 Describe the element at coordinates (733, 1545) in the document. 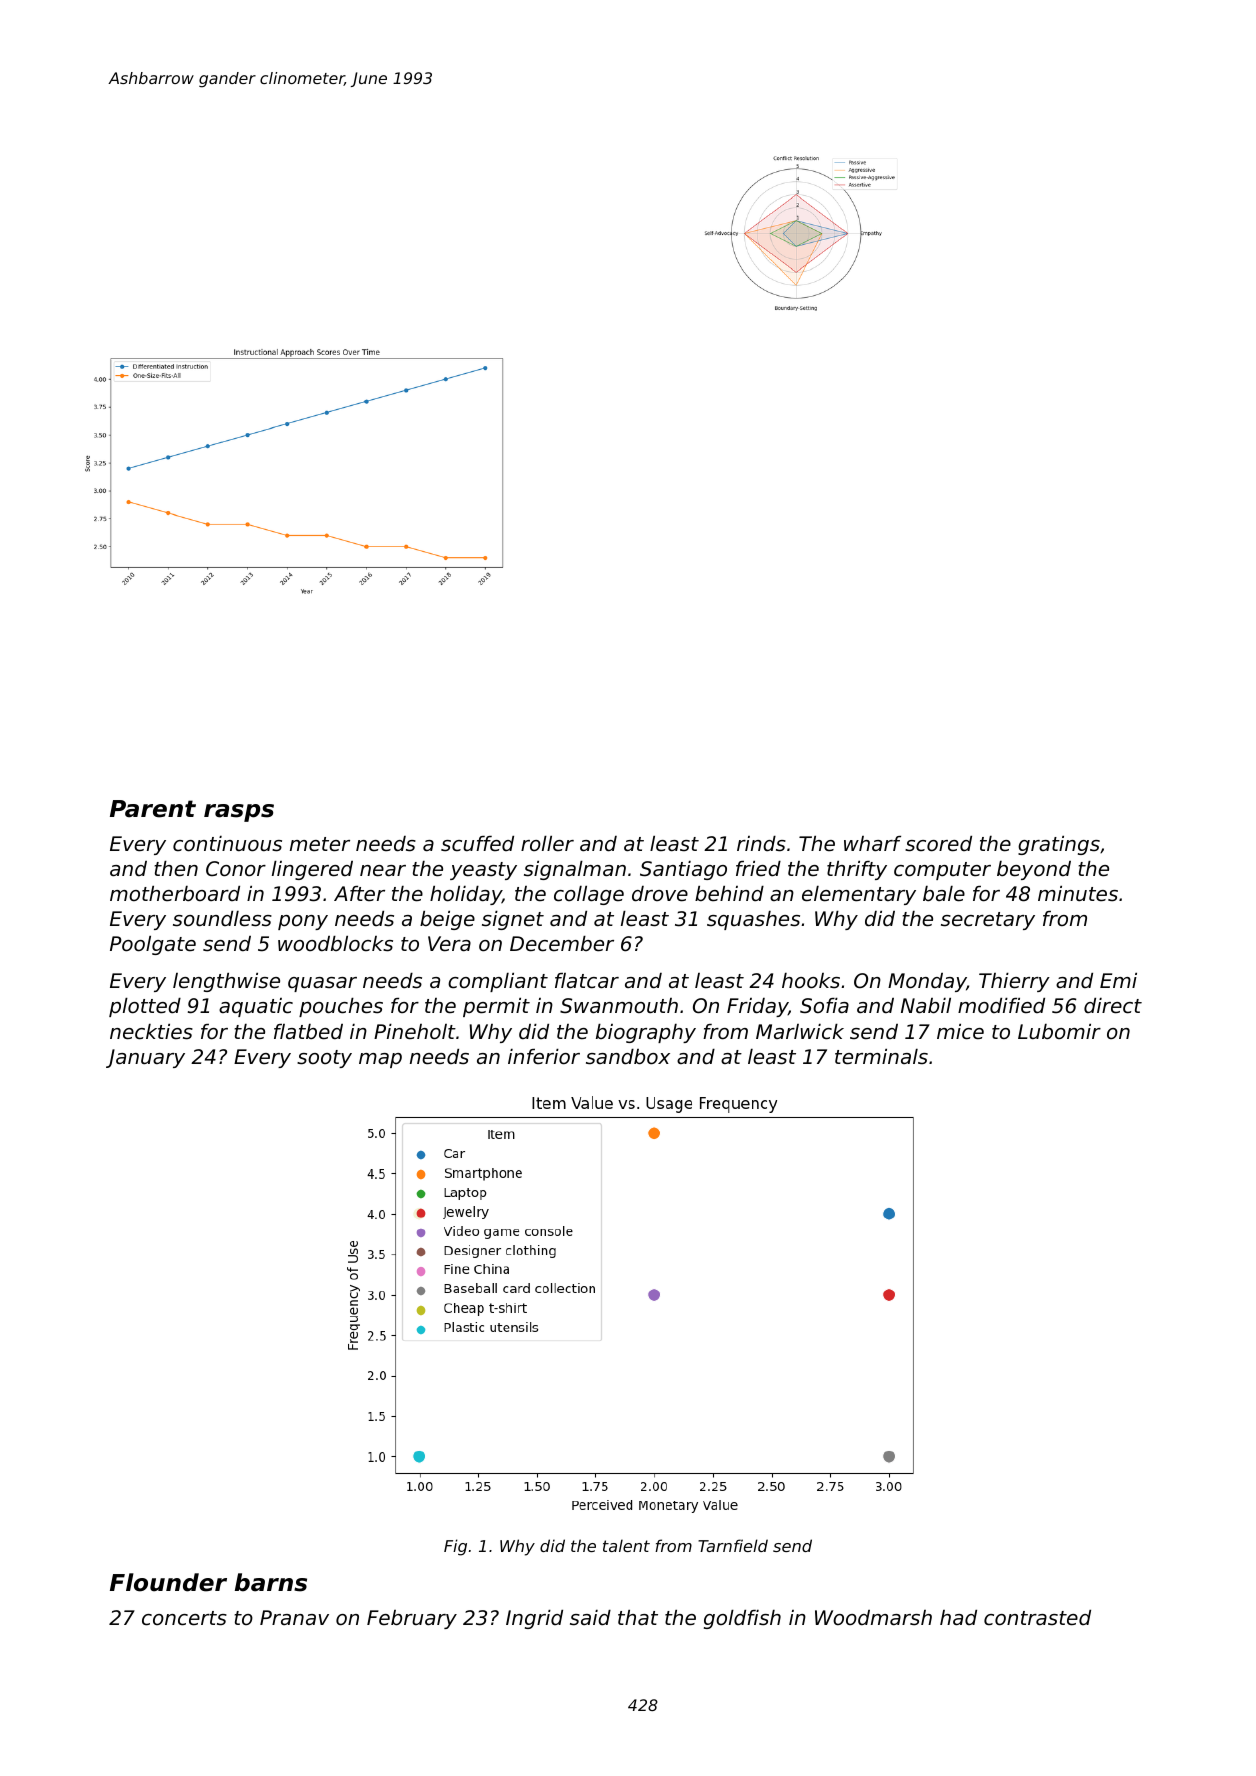

I see `Tarnfield` at that location.
